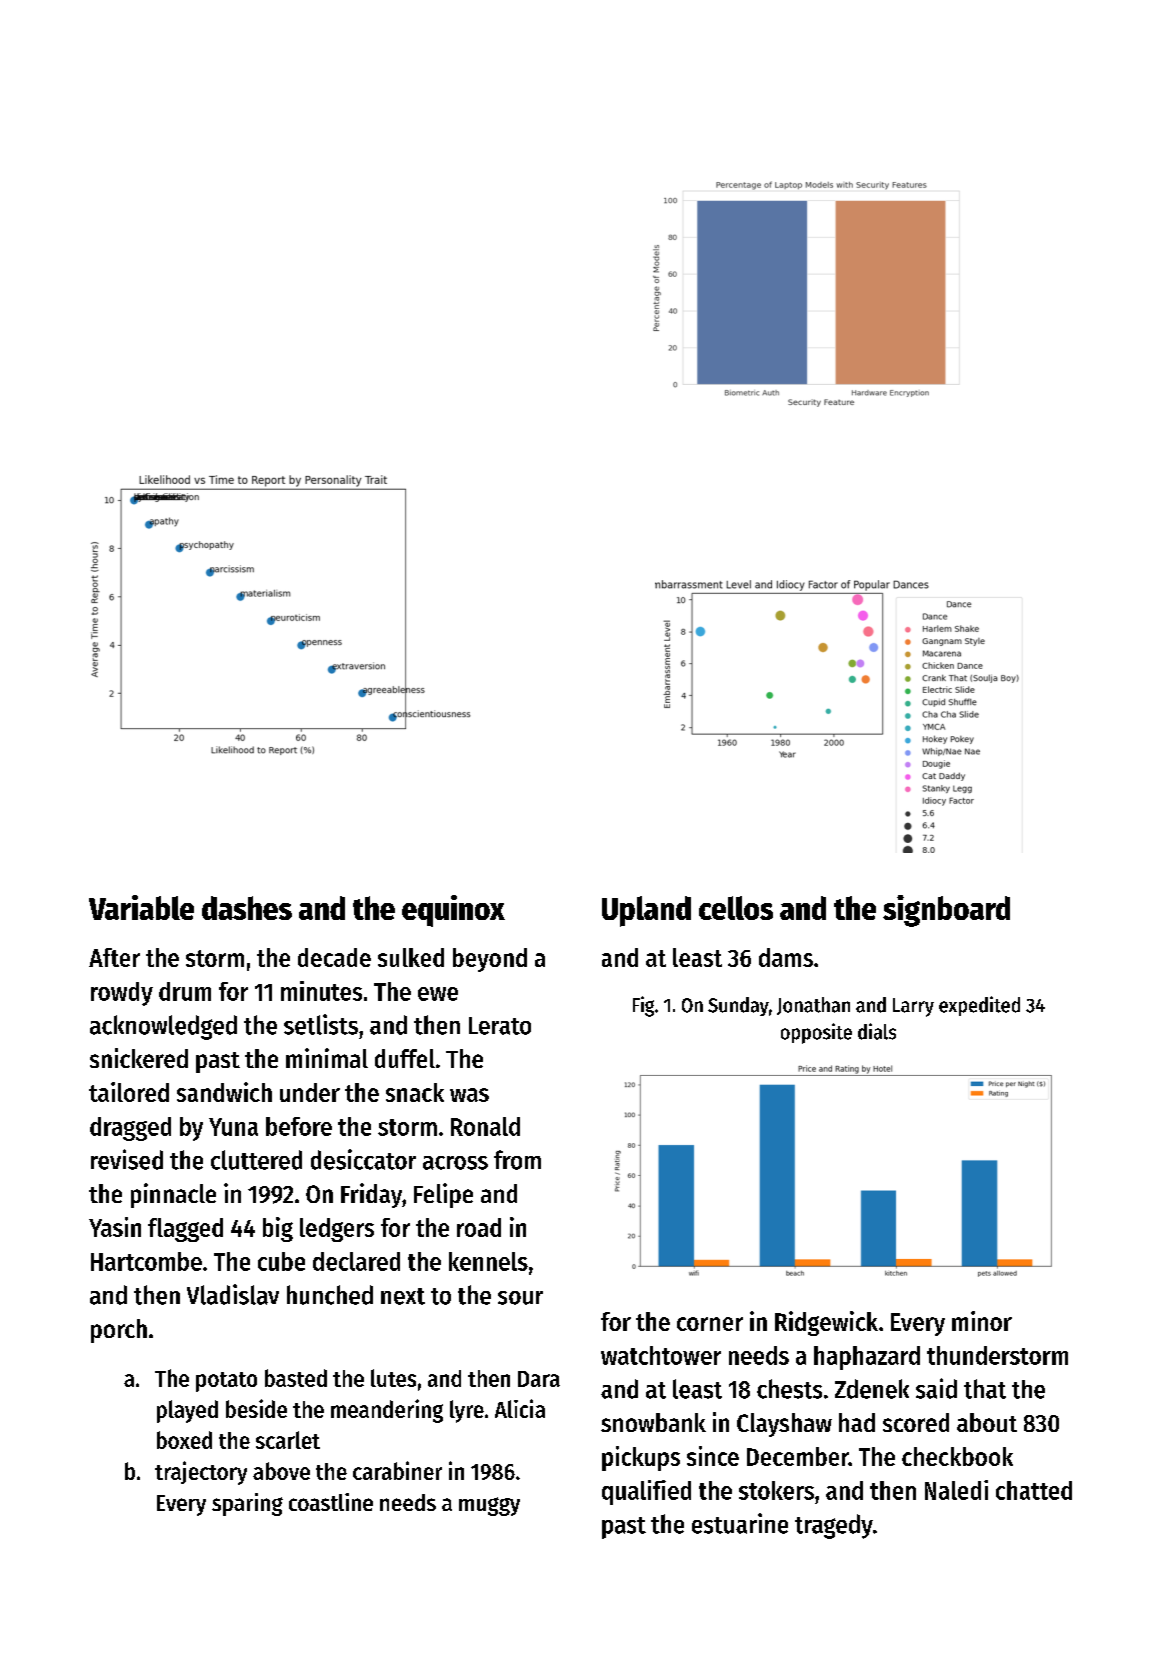  What do you see at coordinates (653, 1422) in the image?
I see `snowbank` at bounding box center [653, 1422].
